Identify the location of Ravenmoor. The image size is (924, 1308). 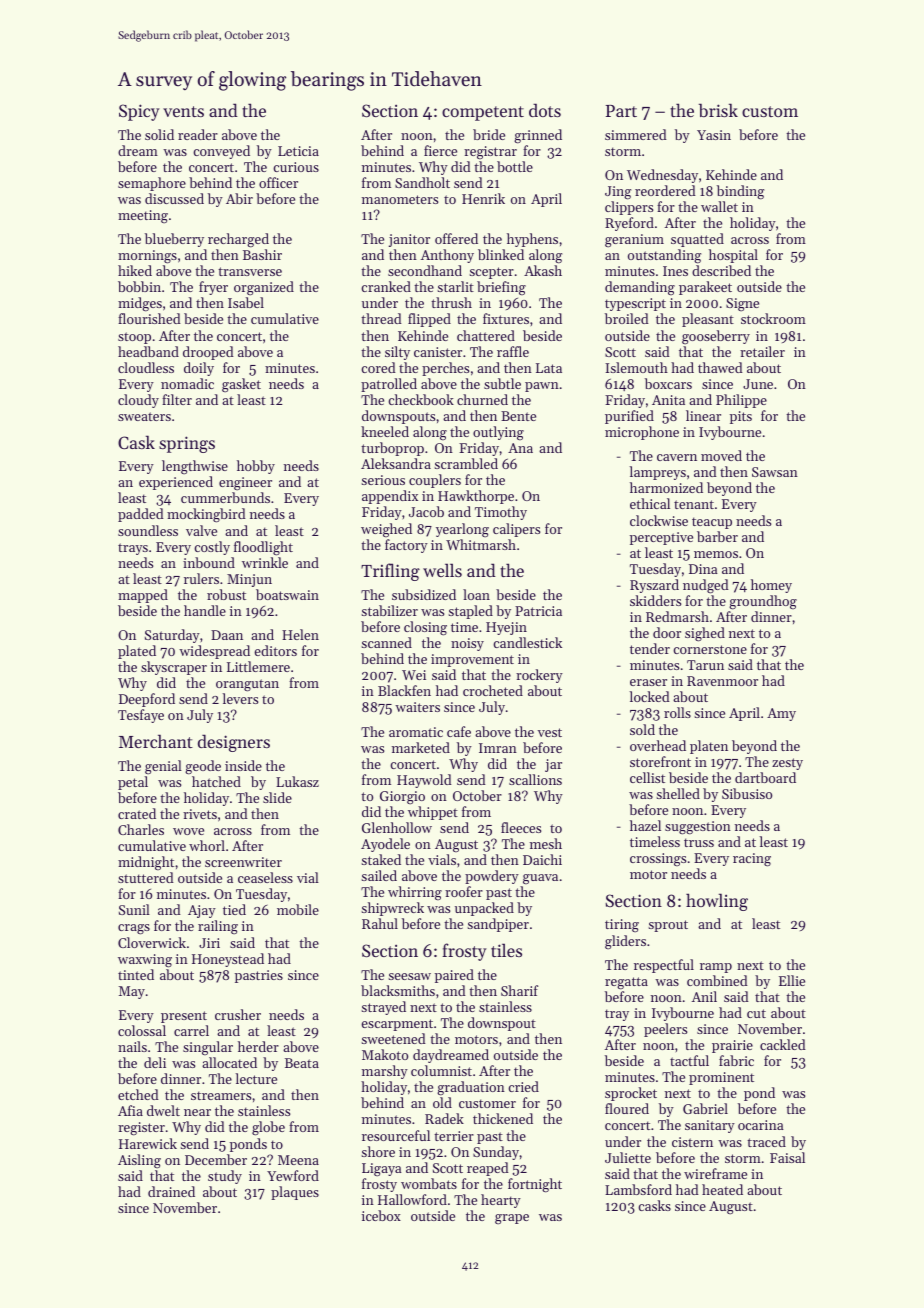
(722, 681).
